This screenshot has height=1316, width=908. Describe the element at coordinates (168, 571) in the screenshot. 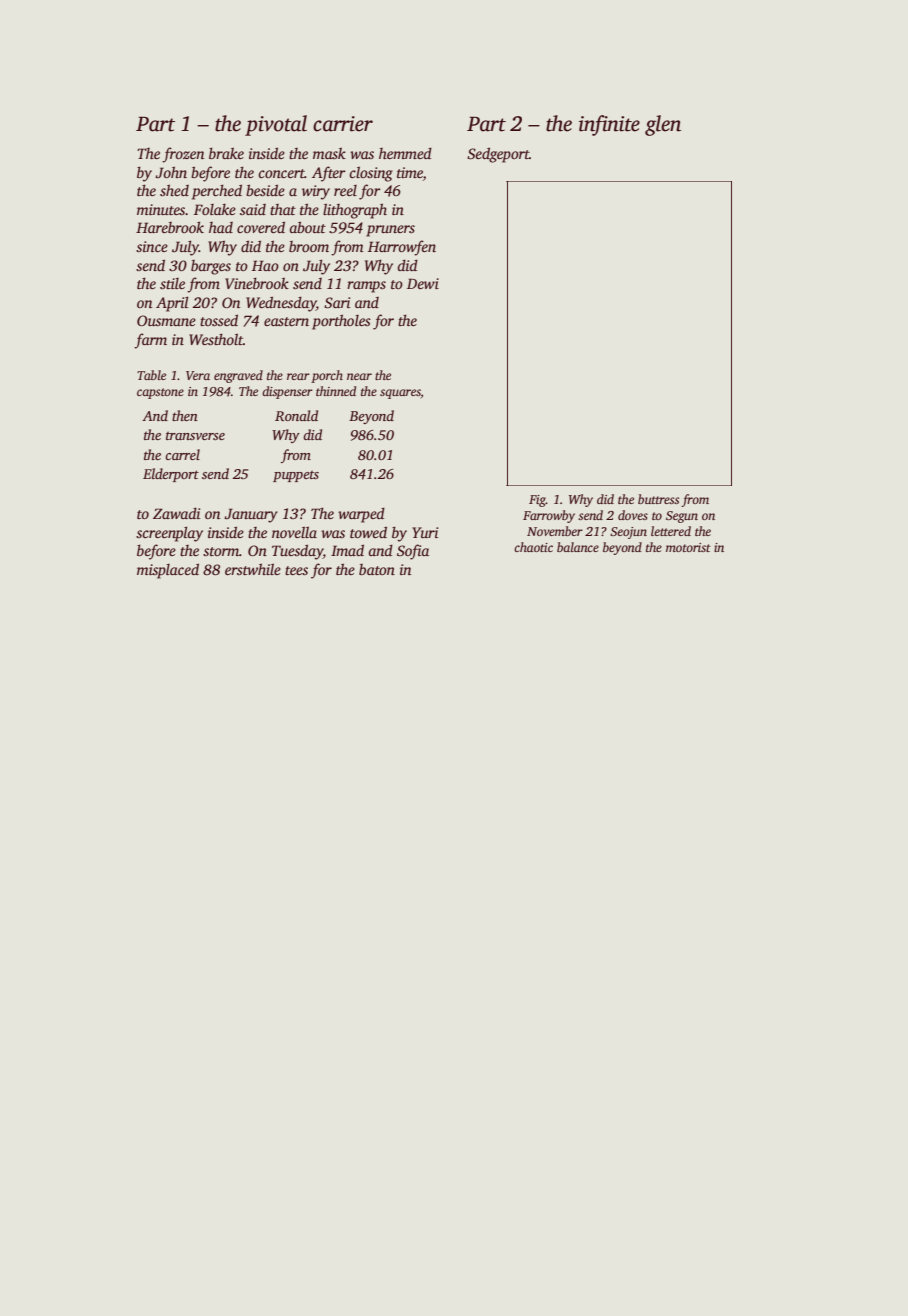

I see `misplaced` at that location.
